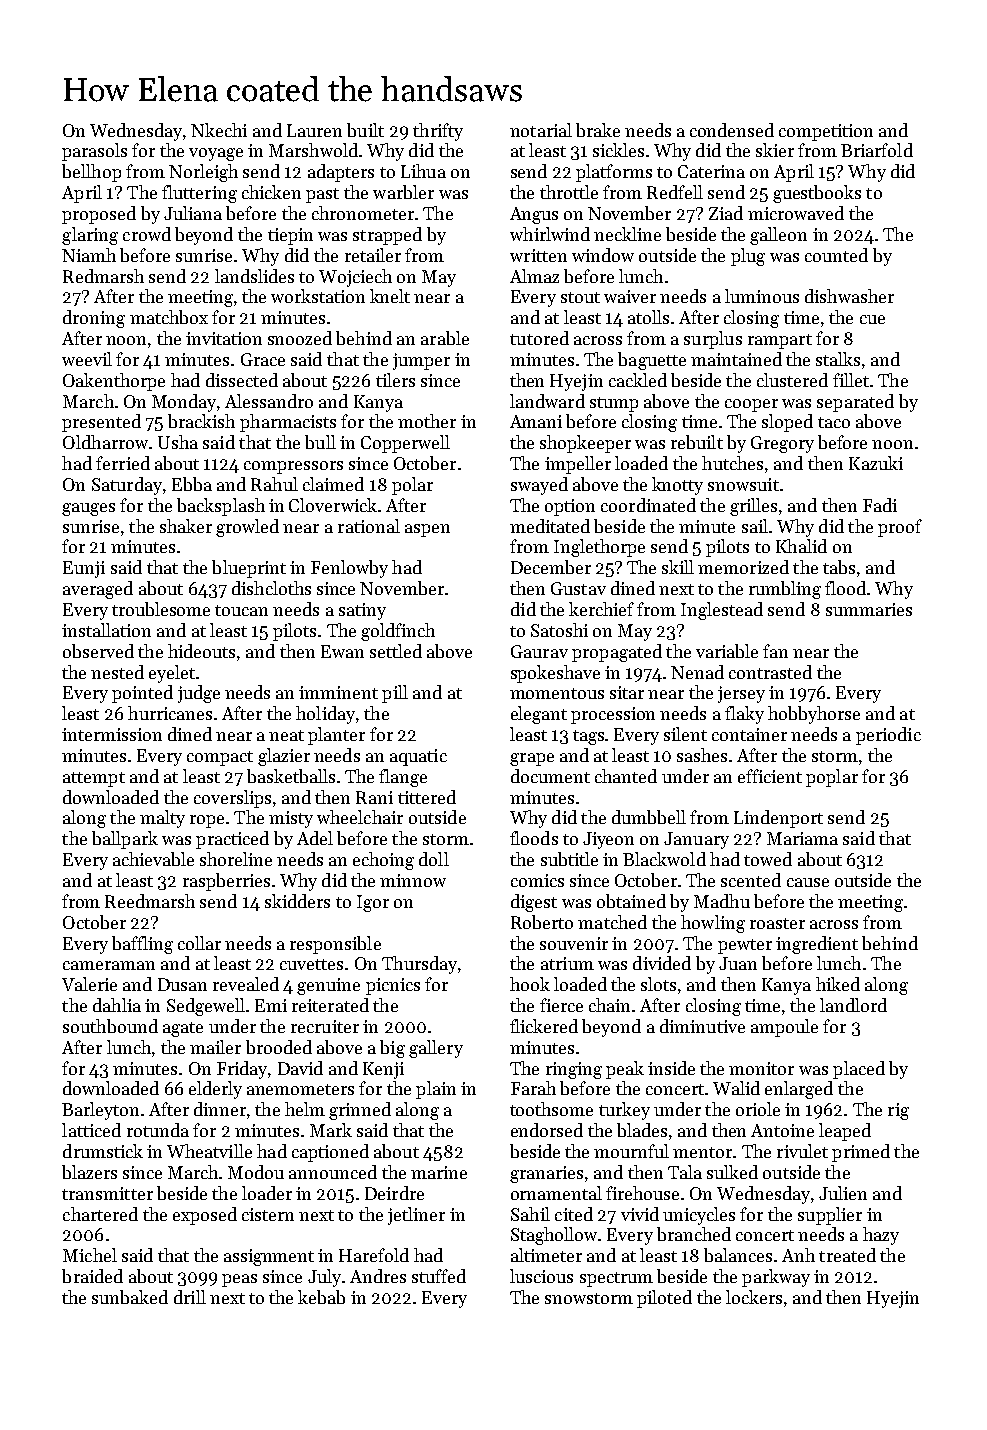 The height and width of the screenshot is (1430, 987). Describe the element at coordinates (209, 1151) in the screenshot. I see `Wheatville` at that location.
